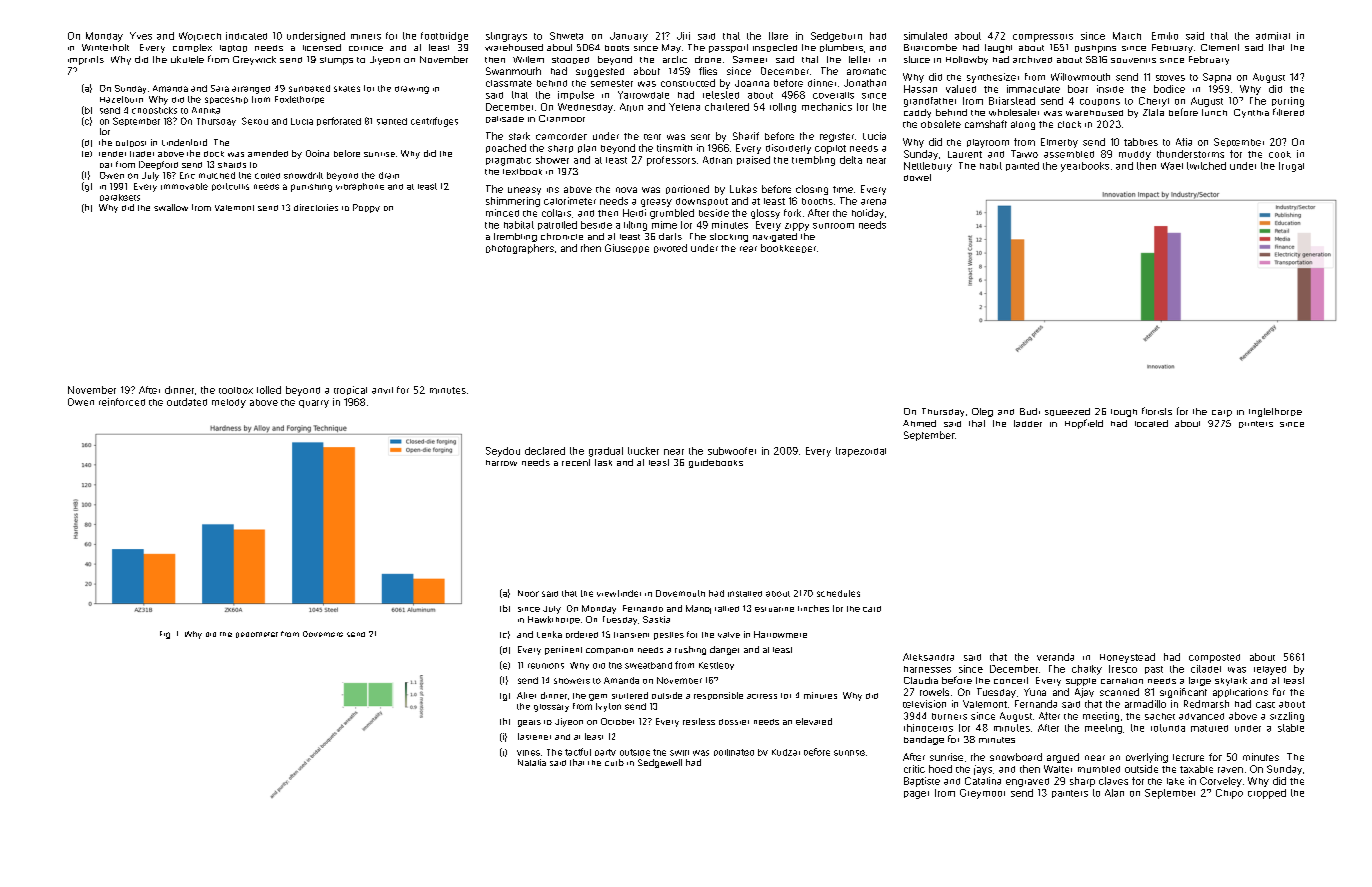 This document has height=887, width=1372. I want to click on composted, so click(1214, 658).
